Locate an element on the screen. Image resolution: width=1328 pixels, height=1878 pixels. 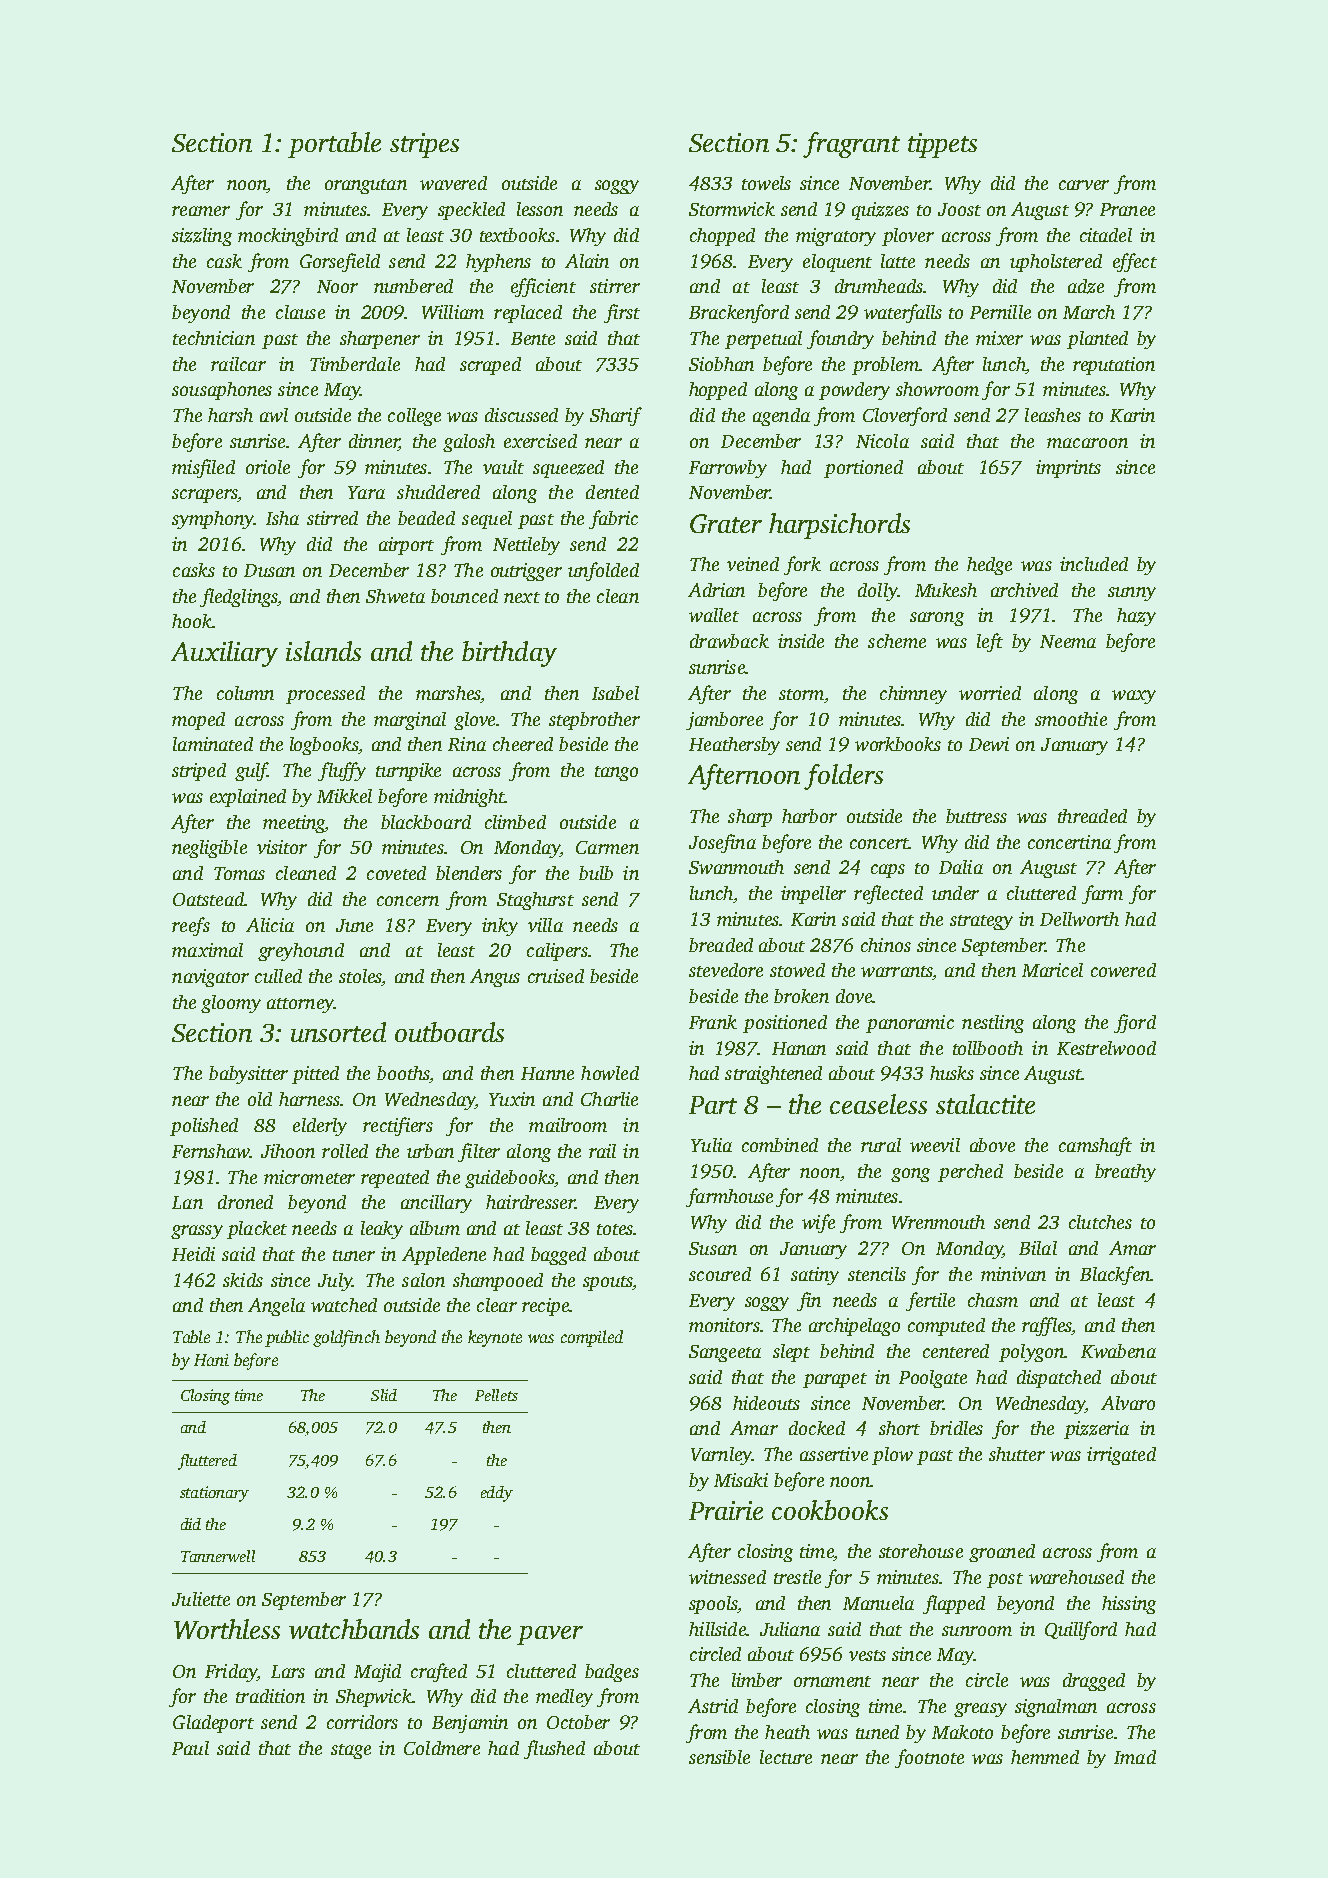
hissing is located at coordinates (1129, 1605).
